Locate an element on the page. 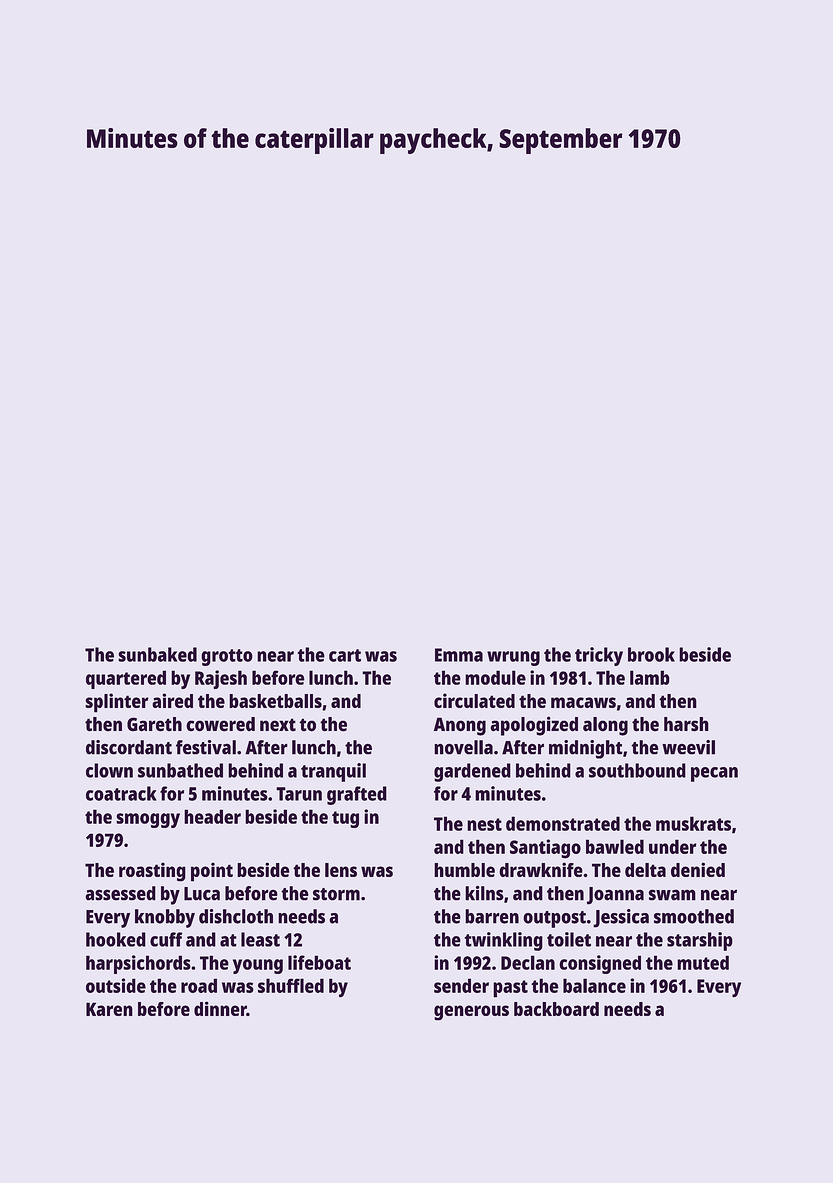  point is located at coordinates (212, 872).
